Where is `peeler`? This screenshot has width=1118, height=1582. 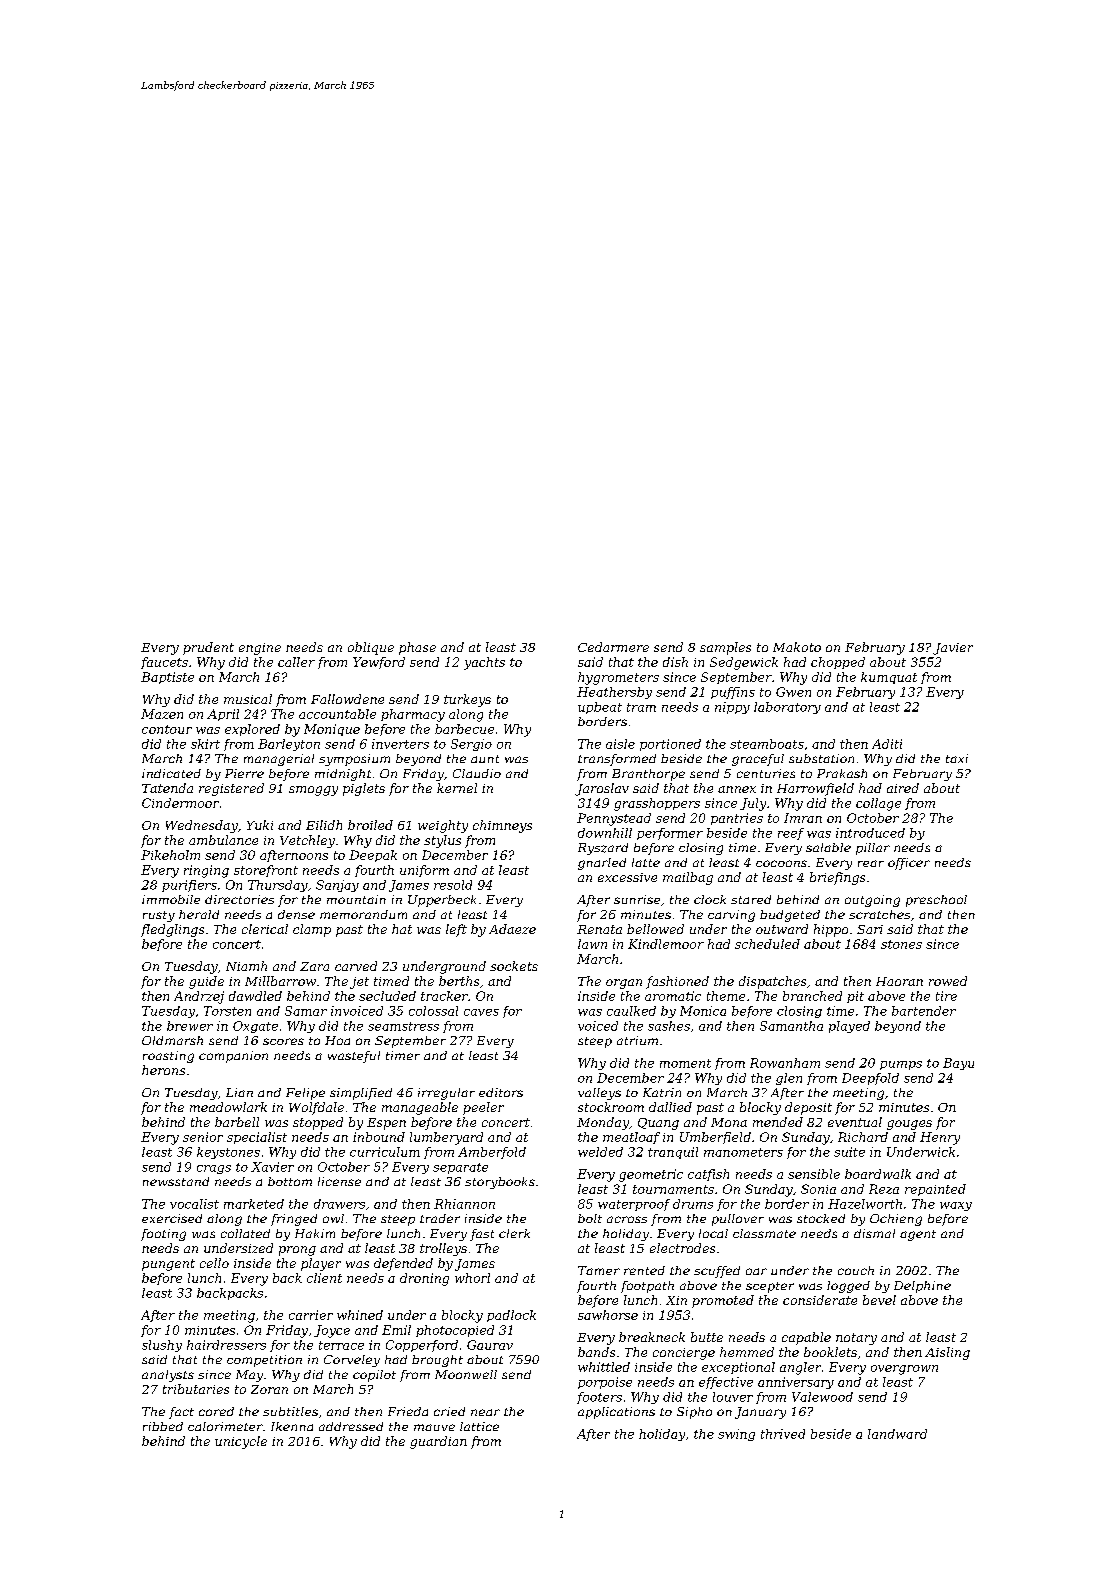
peeler is located at coordinates (483, 1108).
